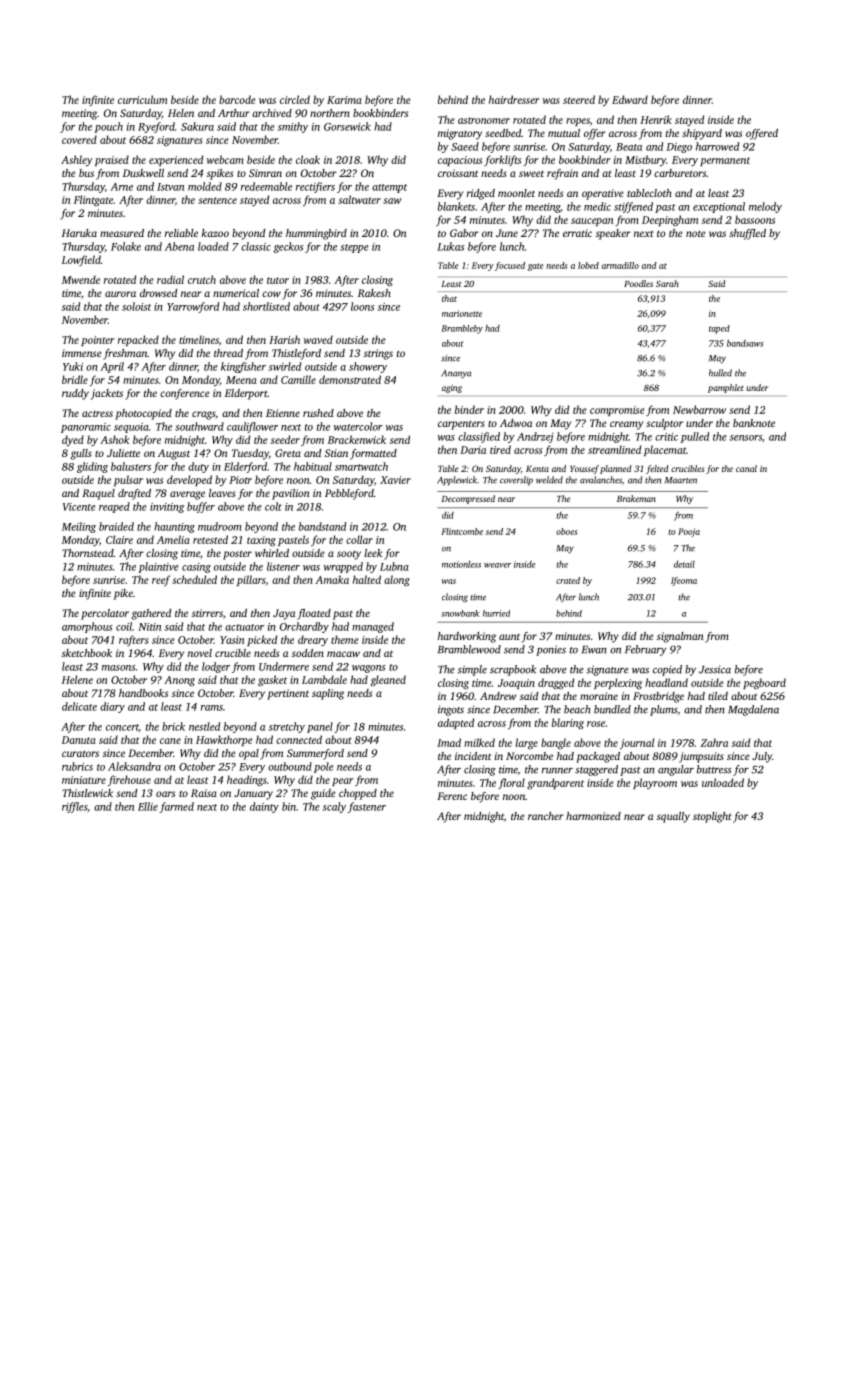 The image size is (849, 1400). I want to click on Ananya, so click(456, 374).
